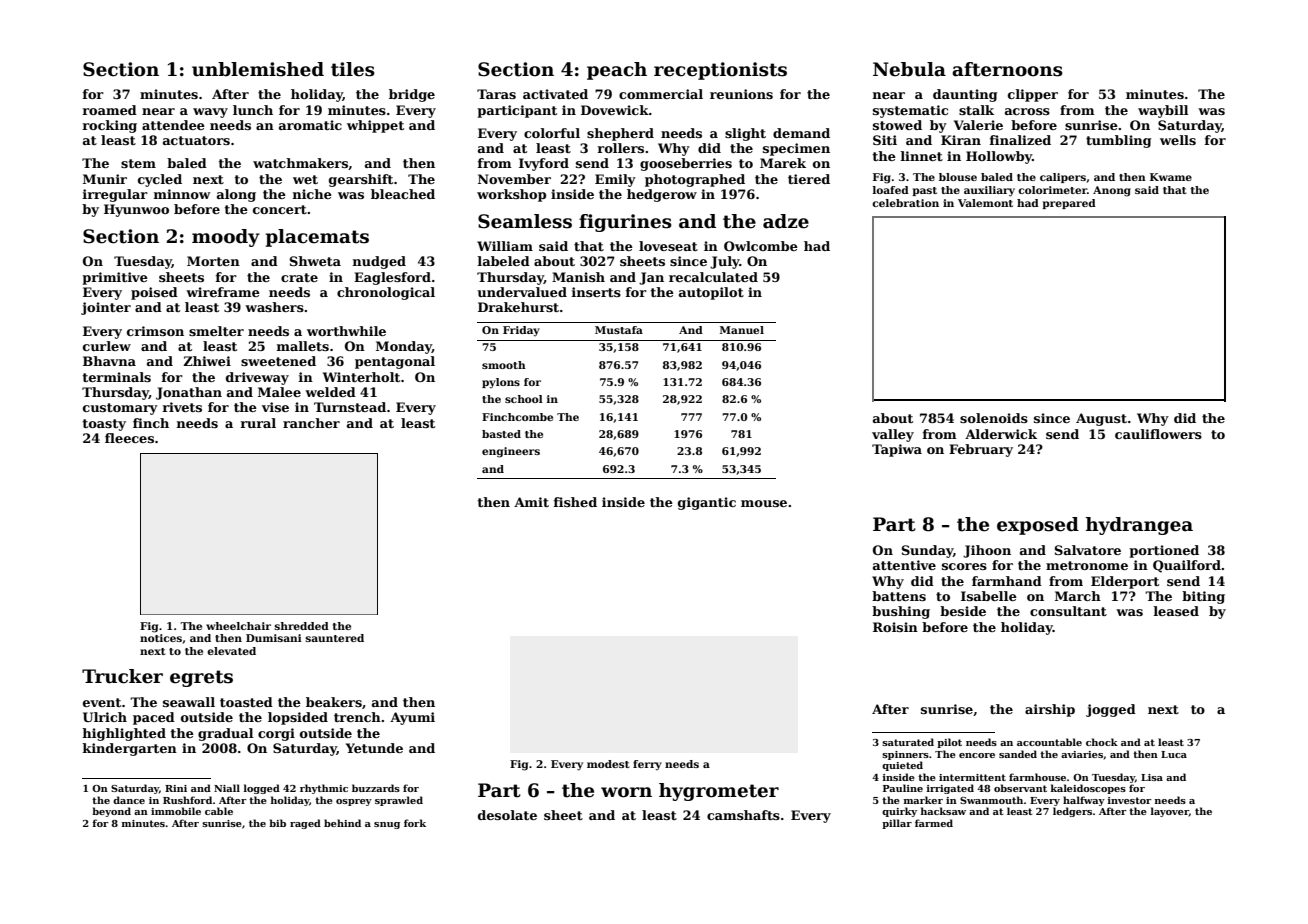 This document has height=924, width=1308. What do you see at coordinates (904, 565) in the document?
I see `attentive` at bounding box center [904, 565].
